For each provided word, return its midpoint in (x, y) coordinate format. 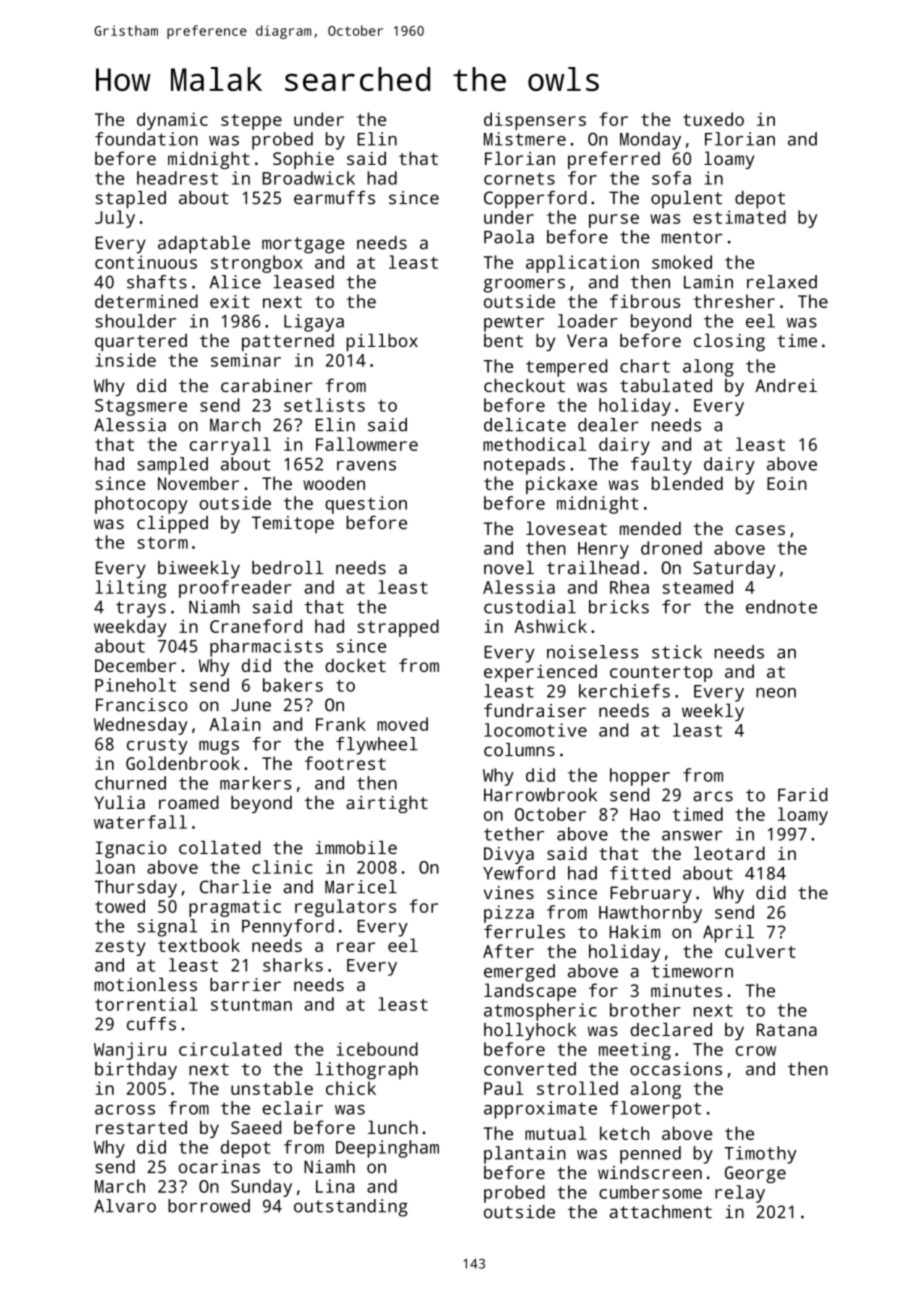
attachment (661, 1212)
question (366, 505)
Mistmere (525, 139)
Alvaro (125, 1206)
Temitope (293, 524)
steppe (251, 122)
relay (740, 1194)
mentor (692, 237)
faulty (661, 466)
